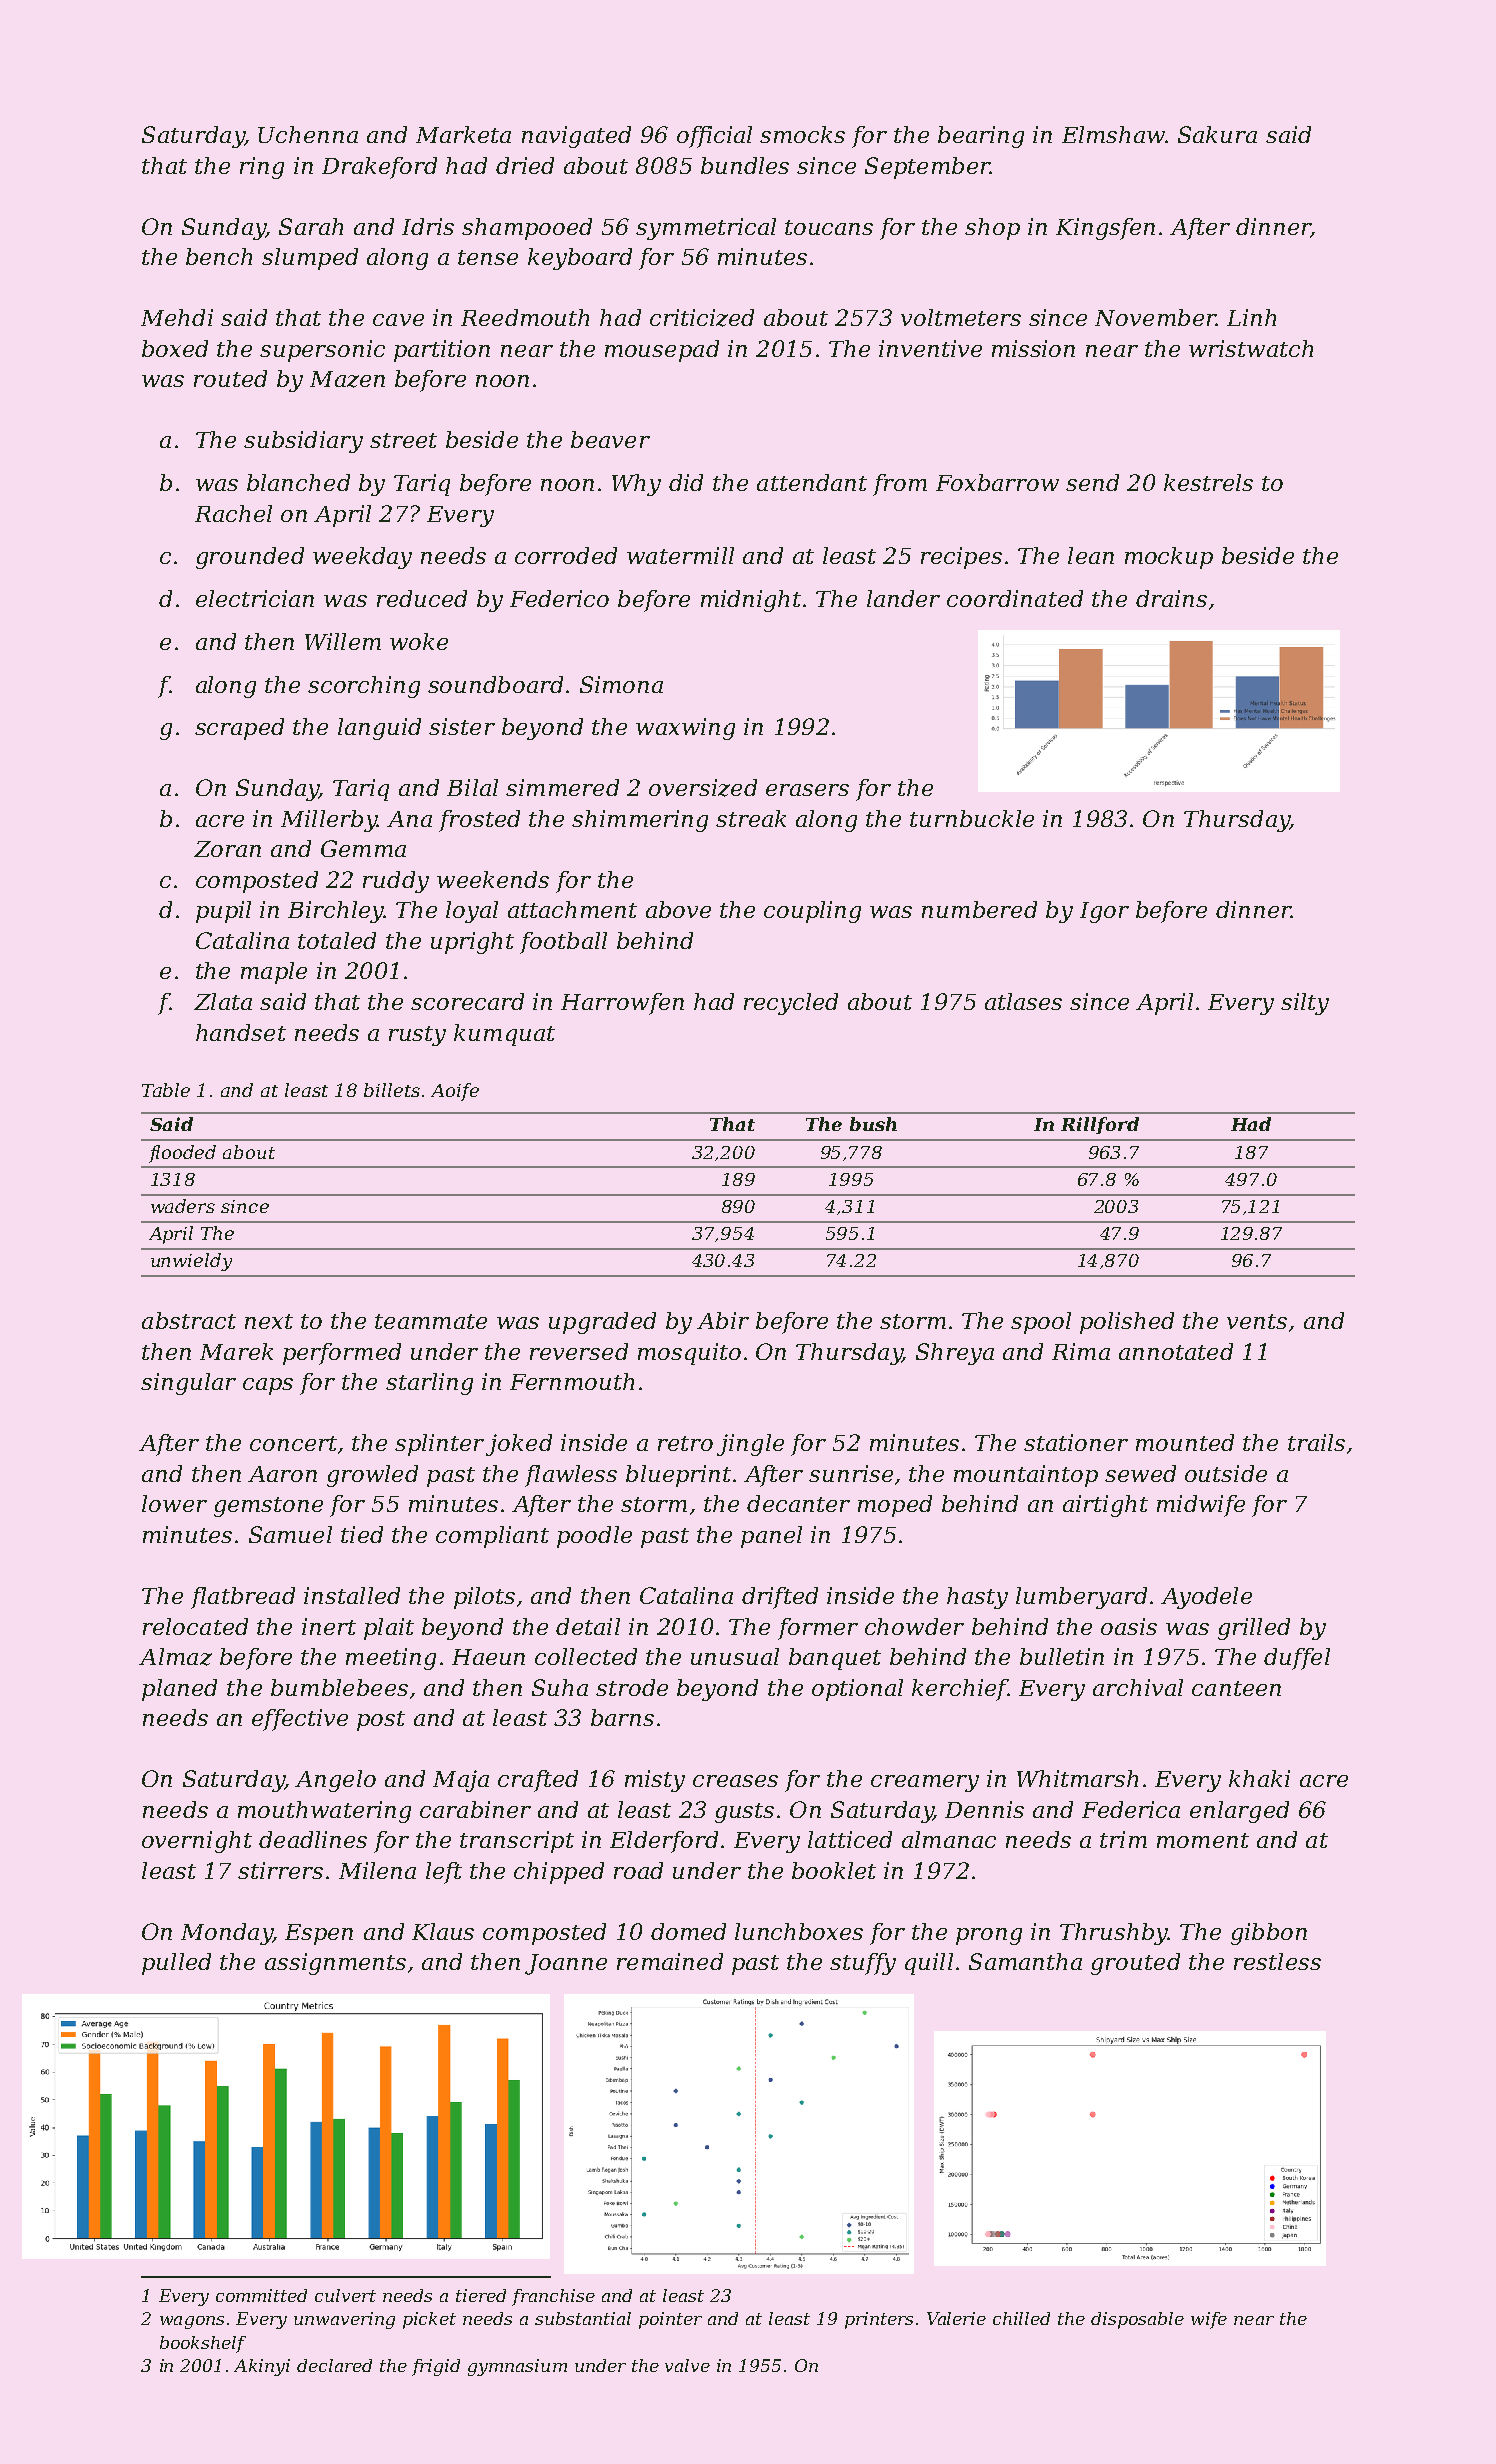 This document has height=2464, width=1496. I want to click on khaki, so click(1259, 1778).
